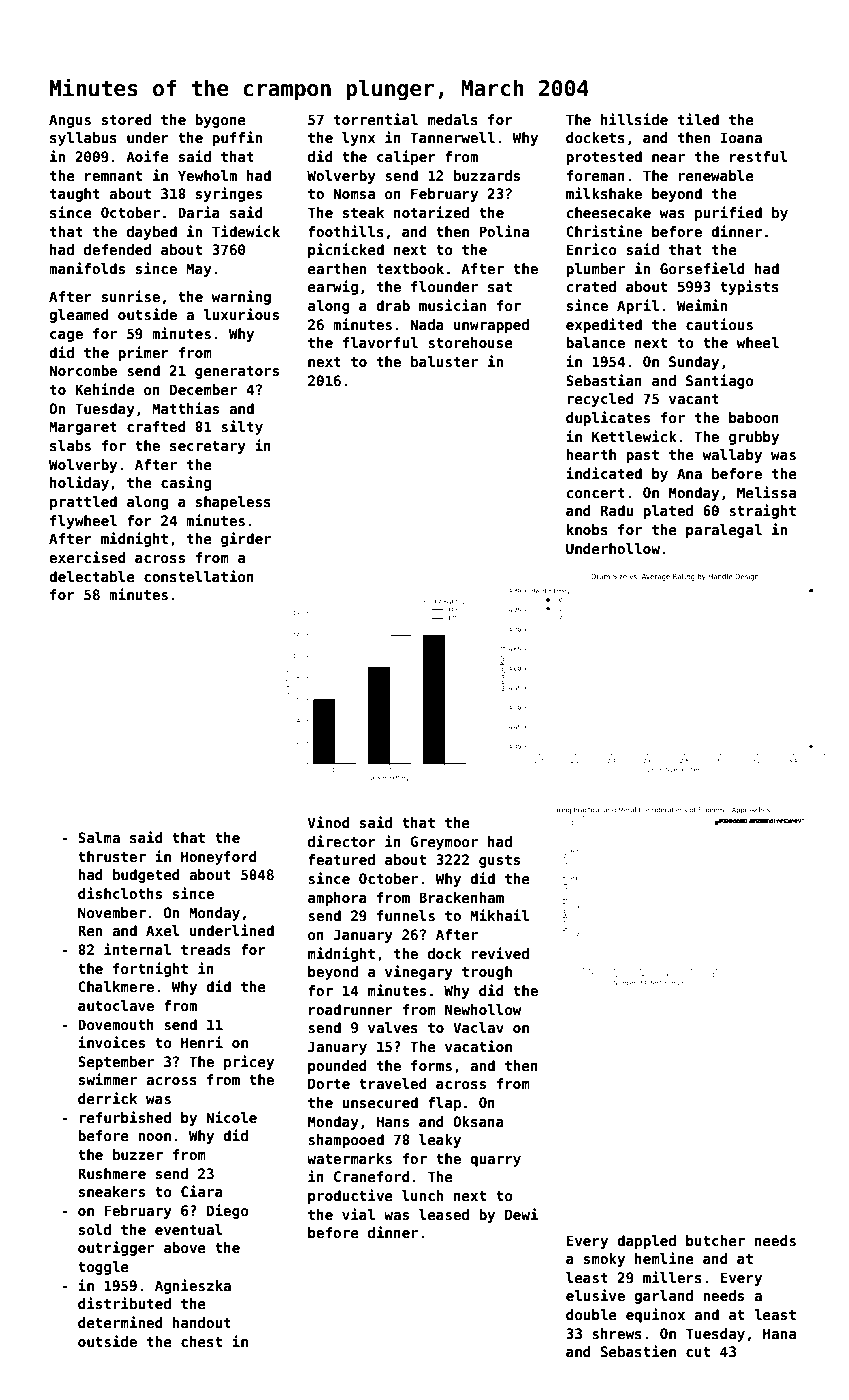 The height and width of the image is (1400, 849). What do you see at coordinates (453, 119) in the image?
I see `medals` at bounding box center [453, 119].
